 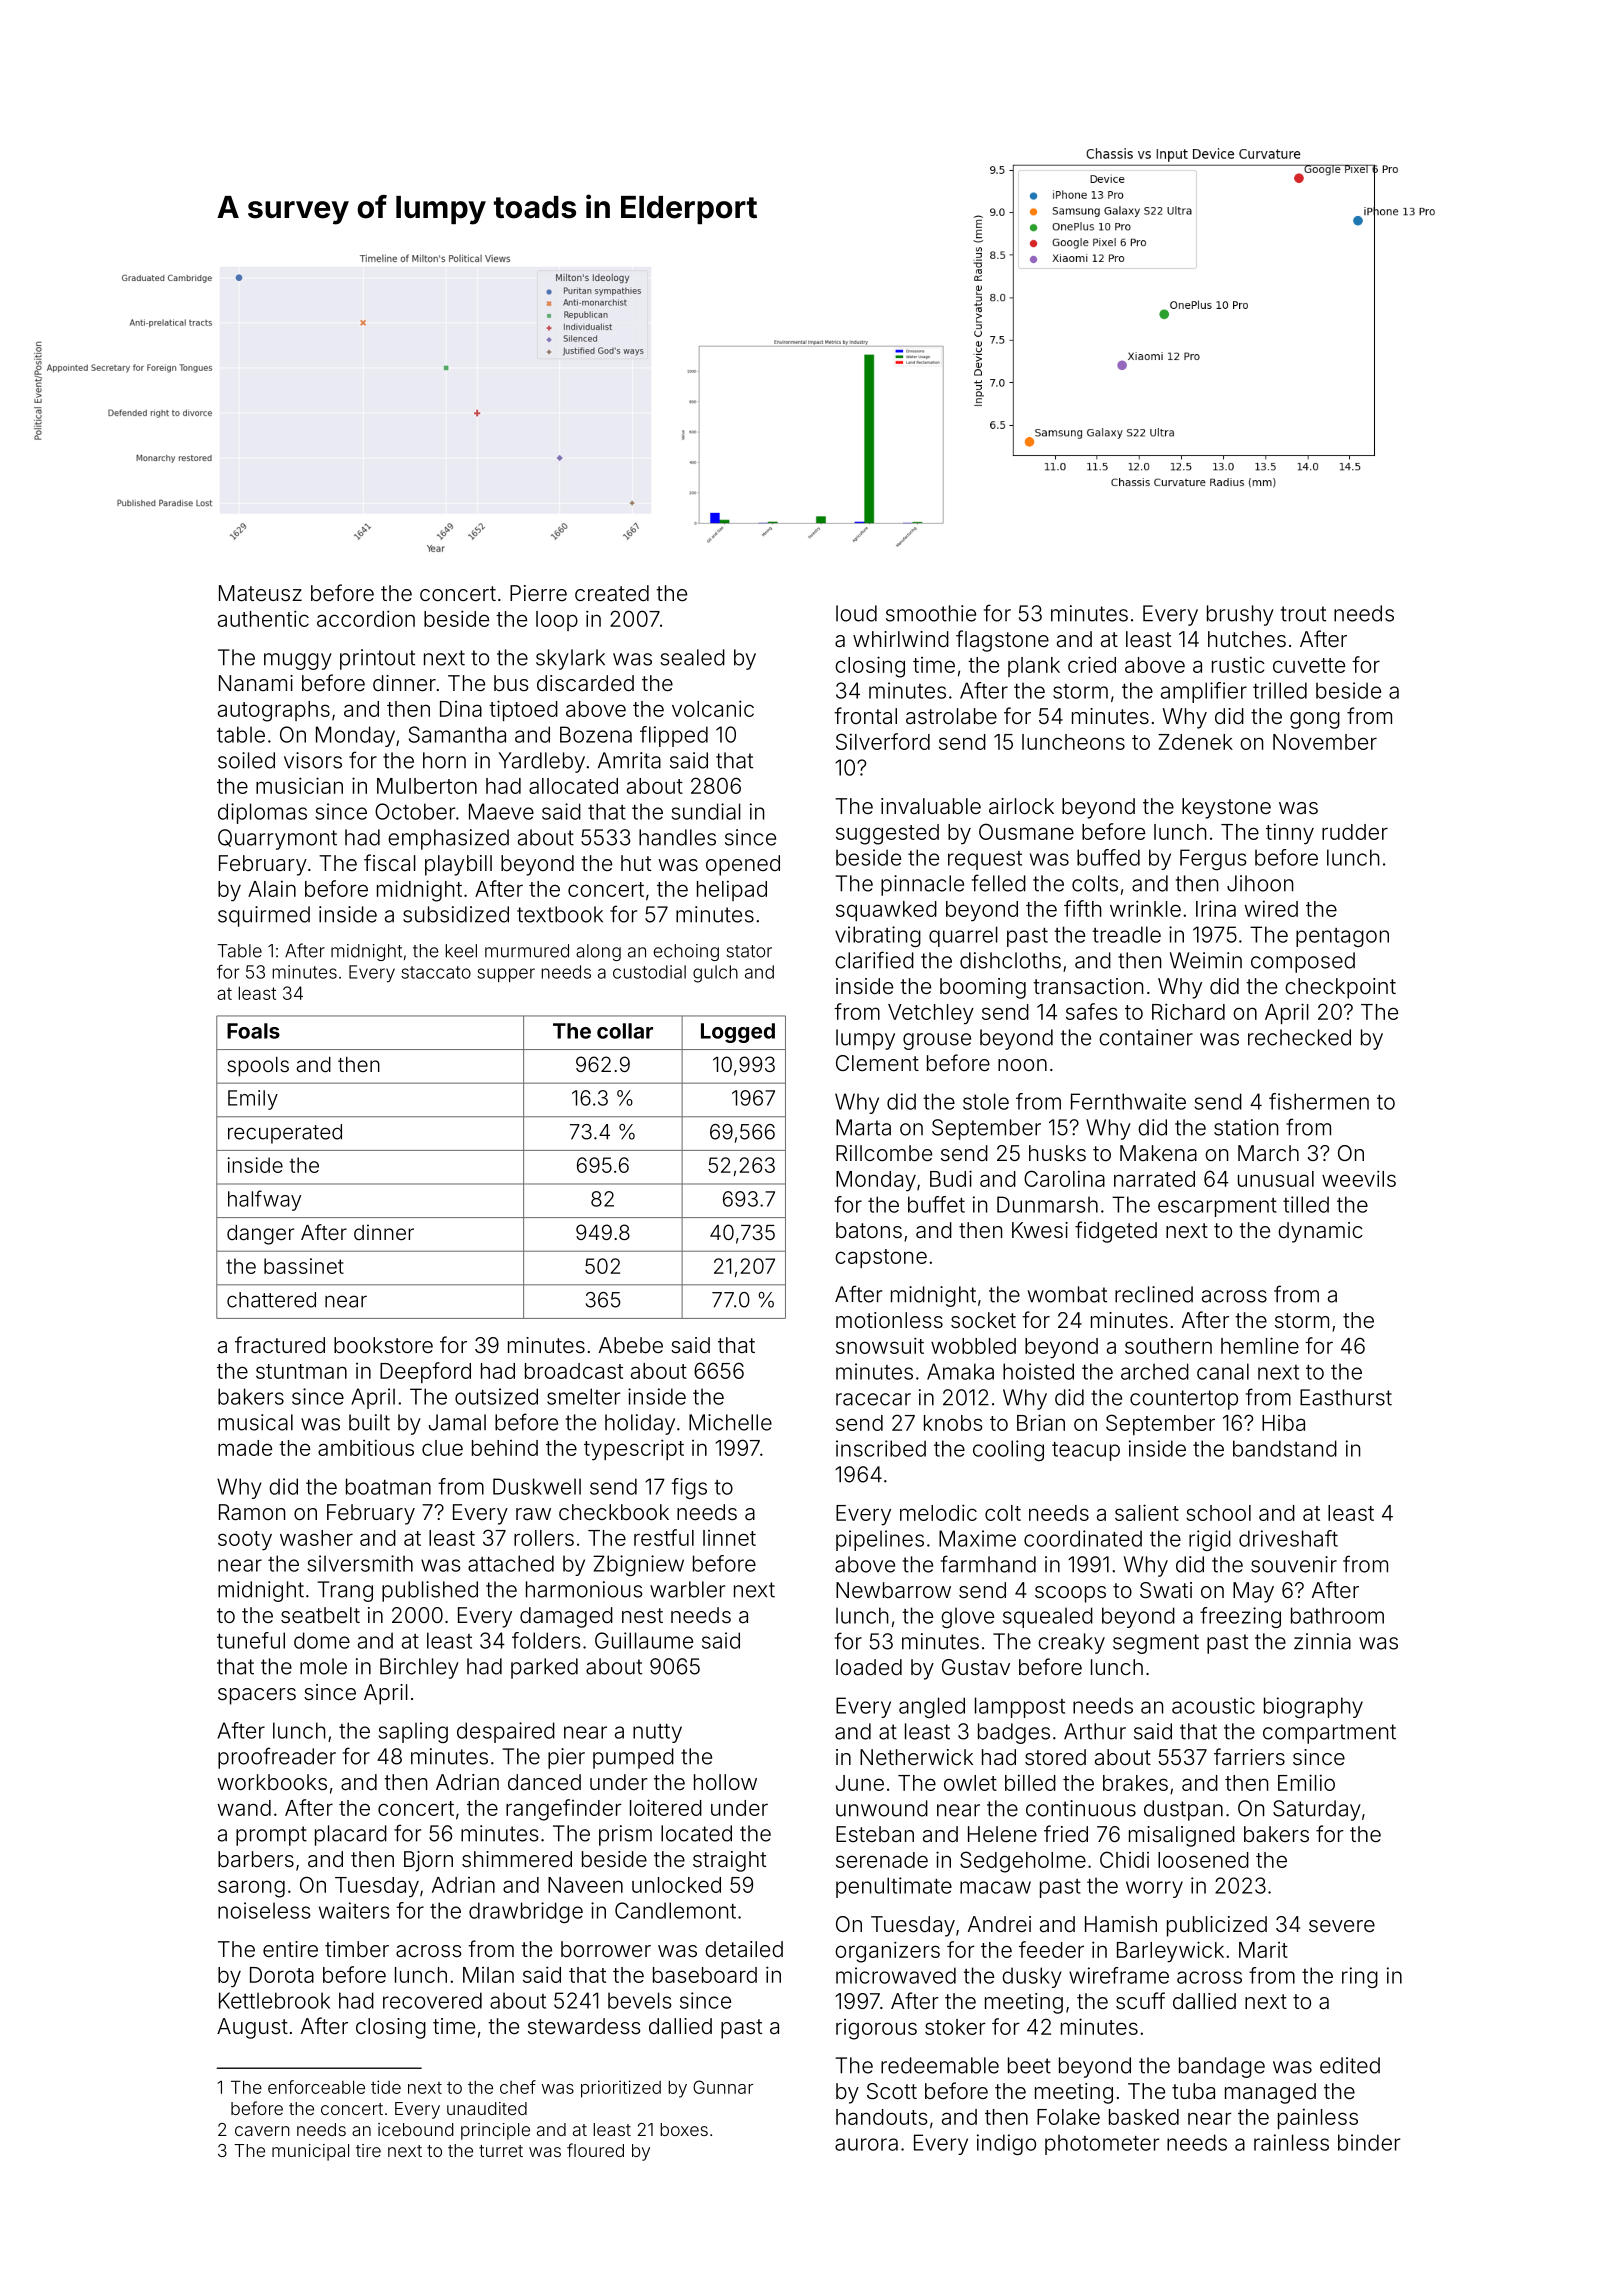 What do you see at coordinates (501, 2151) in the screenshot?
I see `turret` at bounding box center [501, 2151].
